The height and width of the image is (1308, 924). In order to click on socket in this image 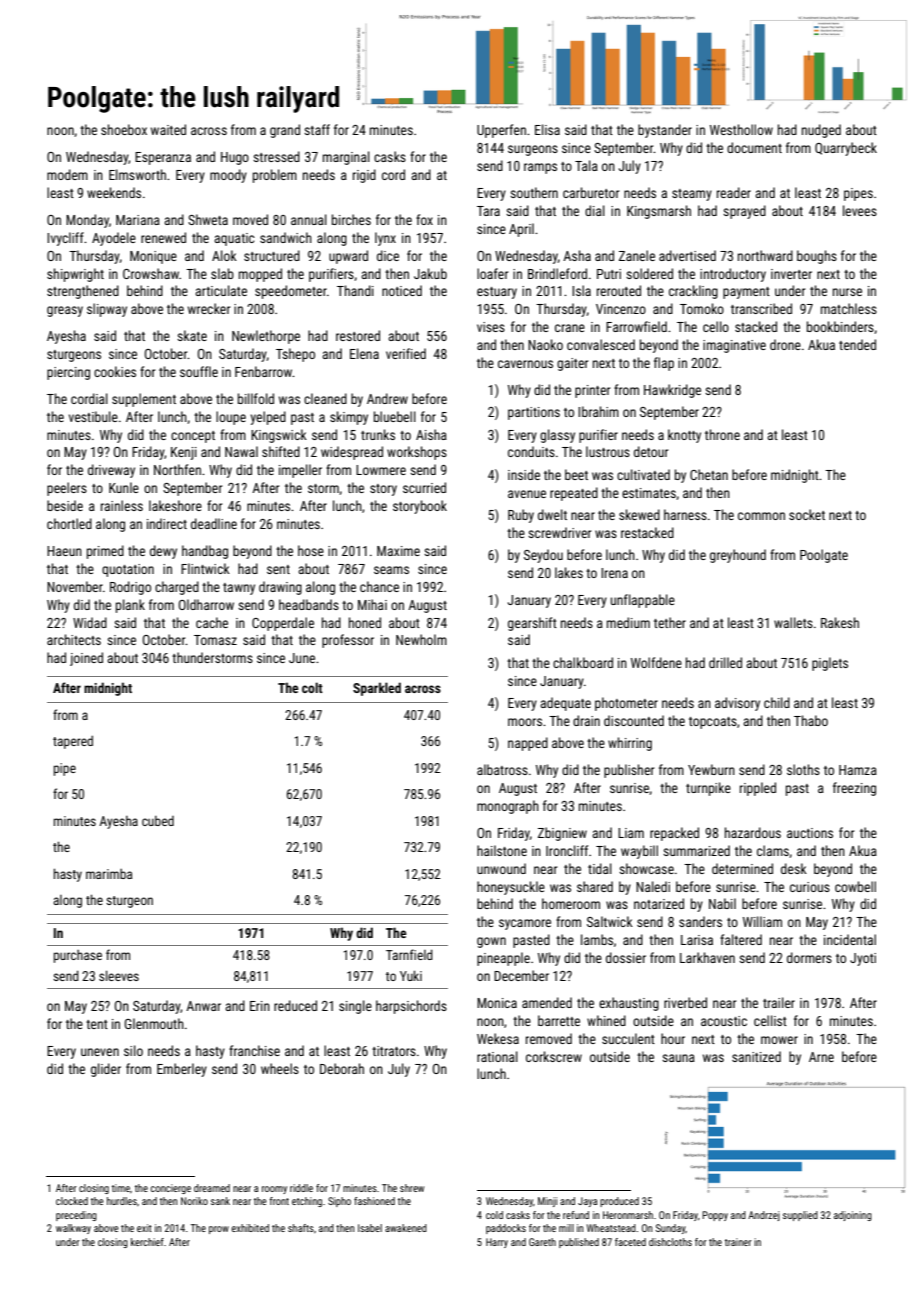, I will do `click(807, 514)`.
